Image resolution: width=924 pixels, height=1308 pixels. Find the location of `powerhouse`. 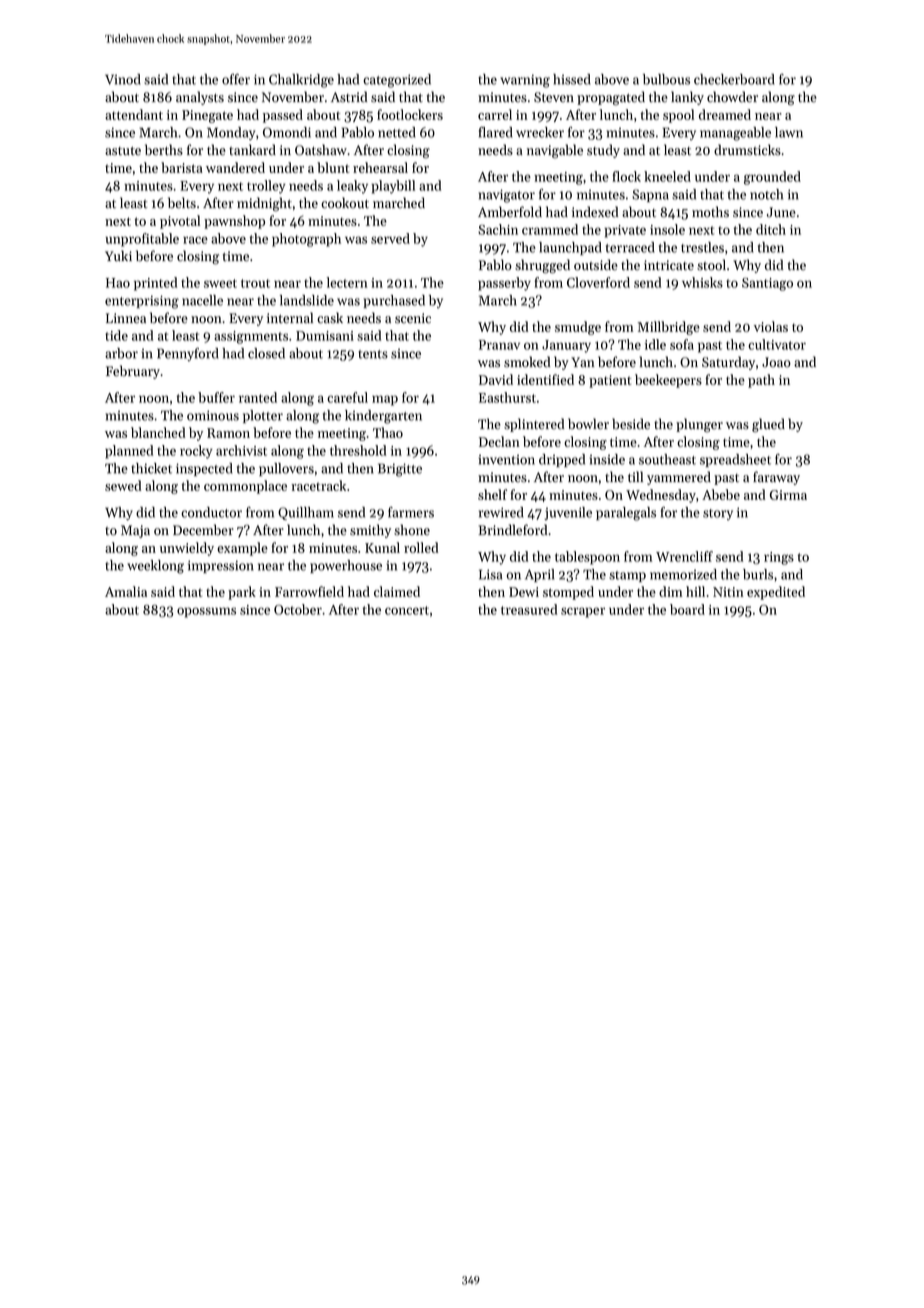

powerhouse is located at coordinates (346, 566).
